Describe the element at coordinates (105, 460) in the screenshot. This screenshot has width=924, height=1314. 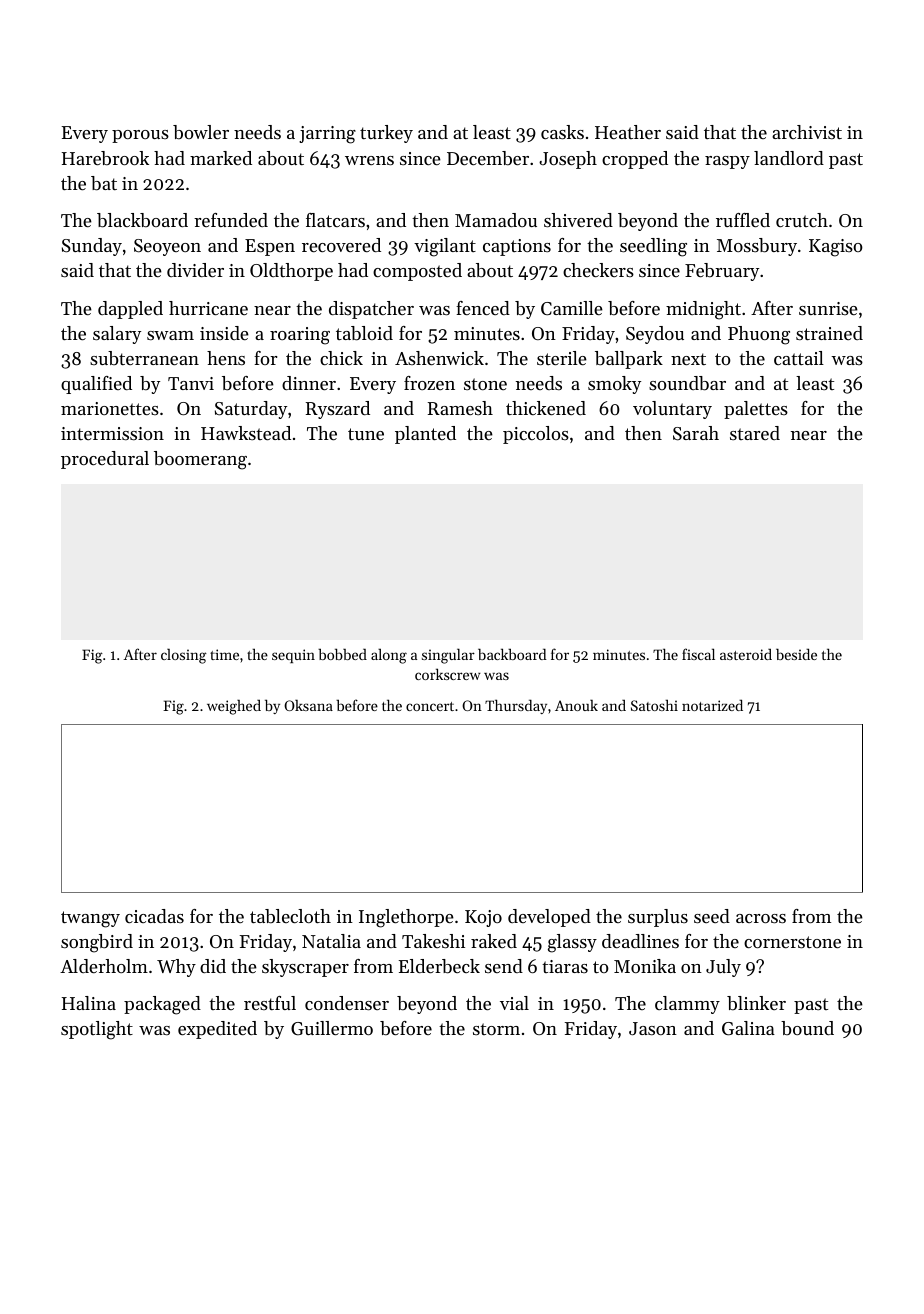
I see `procedural` at that location.
